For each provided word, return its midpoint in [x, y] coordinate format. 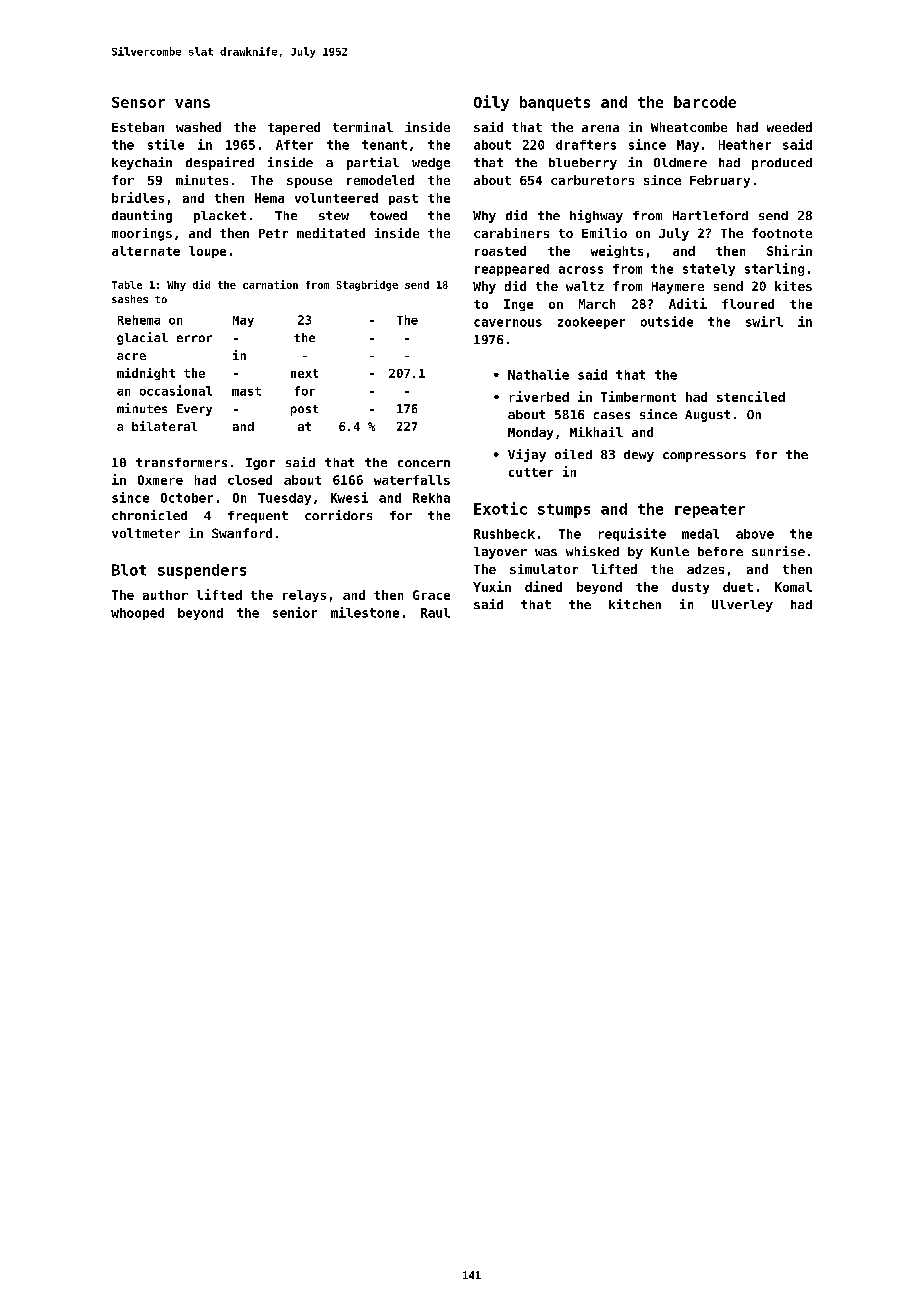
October [187, 498]
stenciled [751, 396]
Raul [435, 613]
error [194, 338]
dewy [639, 456]
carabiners [511, 233]
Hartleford [710, 215]
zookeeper [591, 323]
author [165, 595]
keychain [142, 163]
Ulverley [742, 606]
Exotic [500, 508]
